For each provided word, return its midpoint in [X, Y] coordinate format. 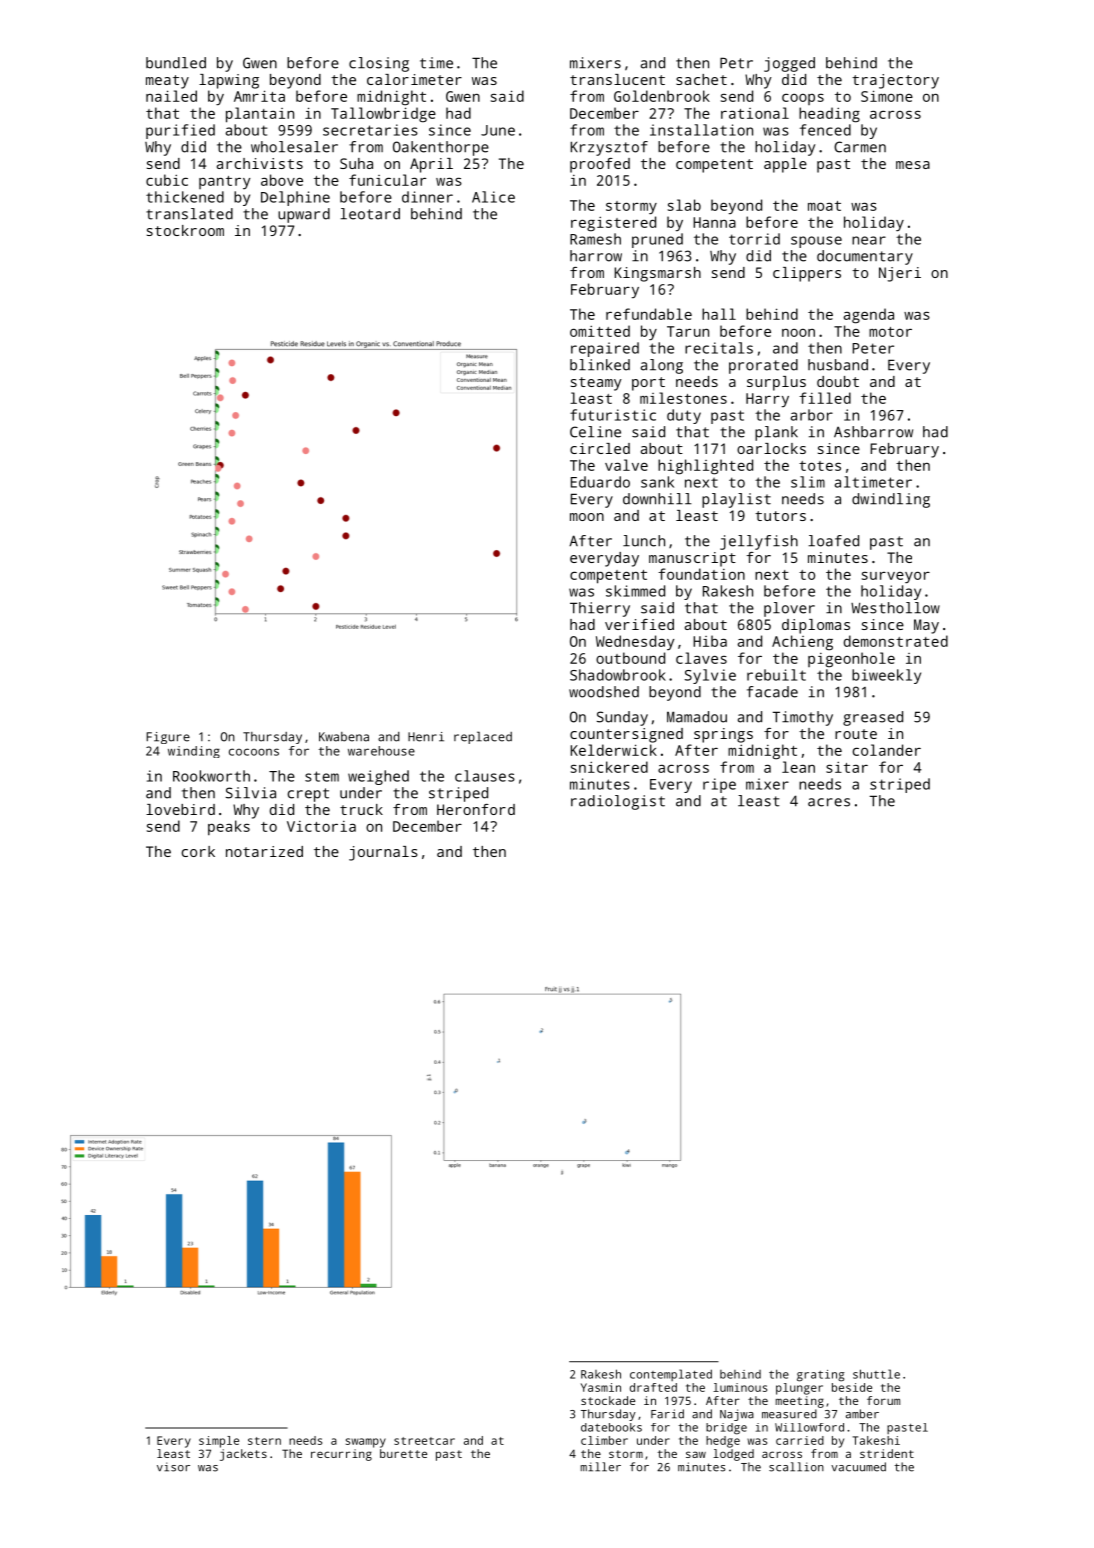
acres [829, 802]
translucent [617, 79]
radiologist [618, 802]
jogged [789, 64]
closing [379, 64]
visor [173, 1467]
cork [198, 851]
